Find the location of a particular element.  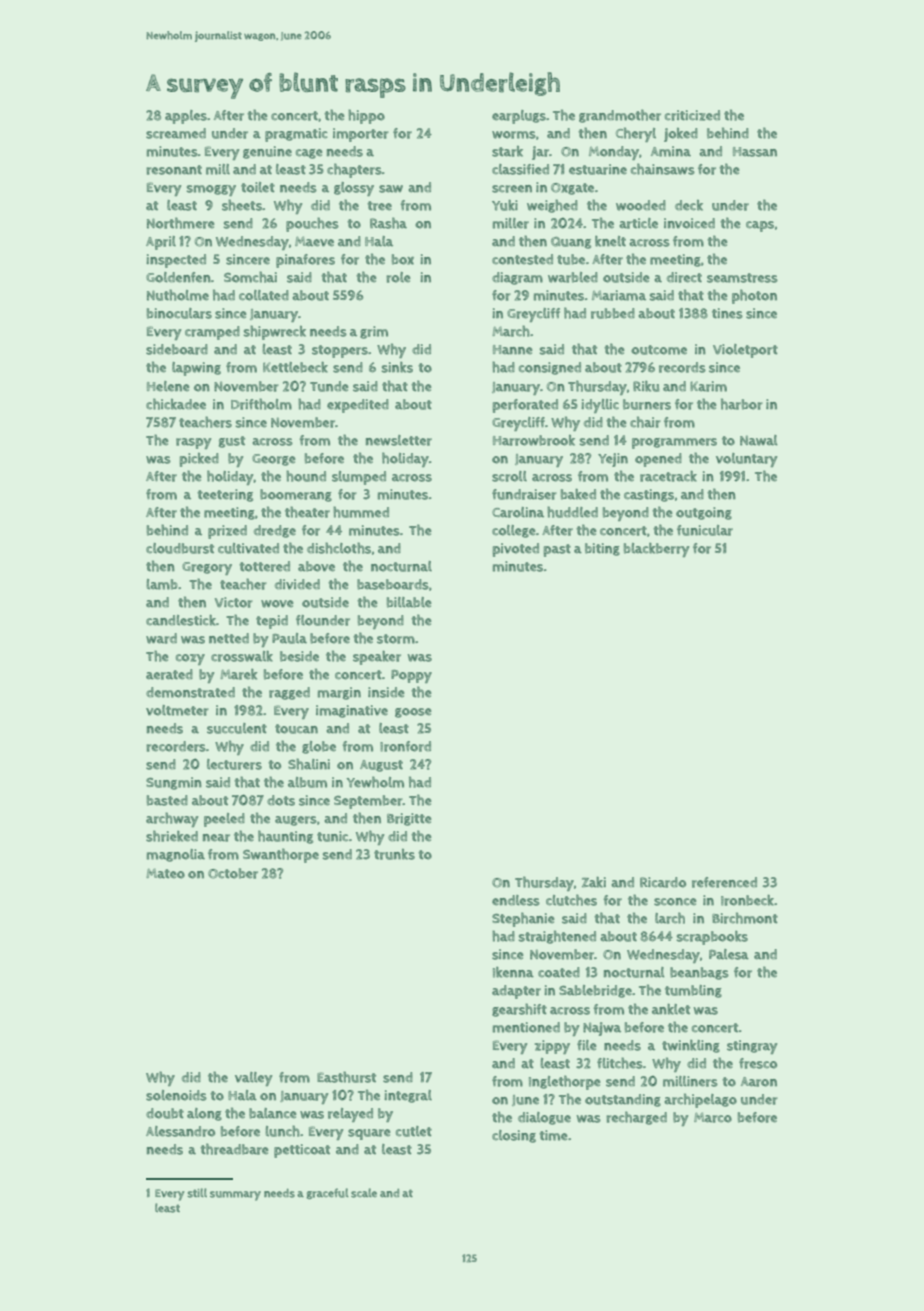

integral is located at coordinates (408, 1096).
